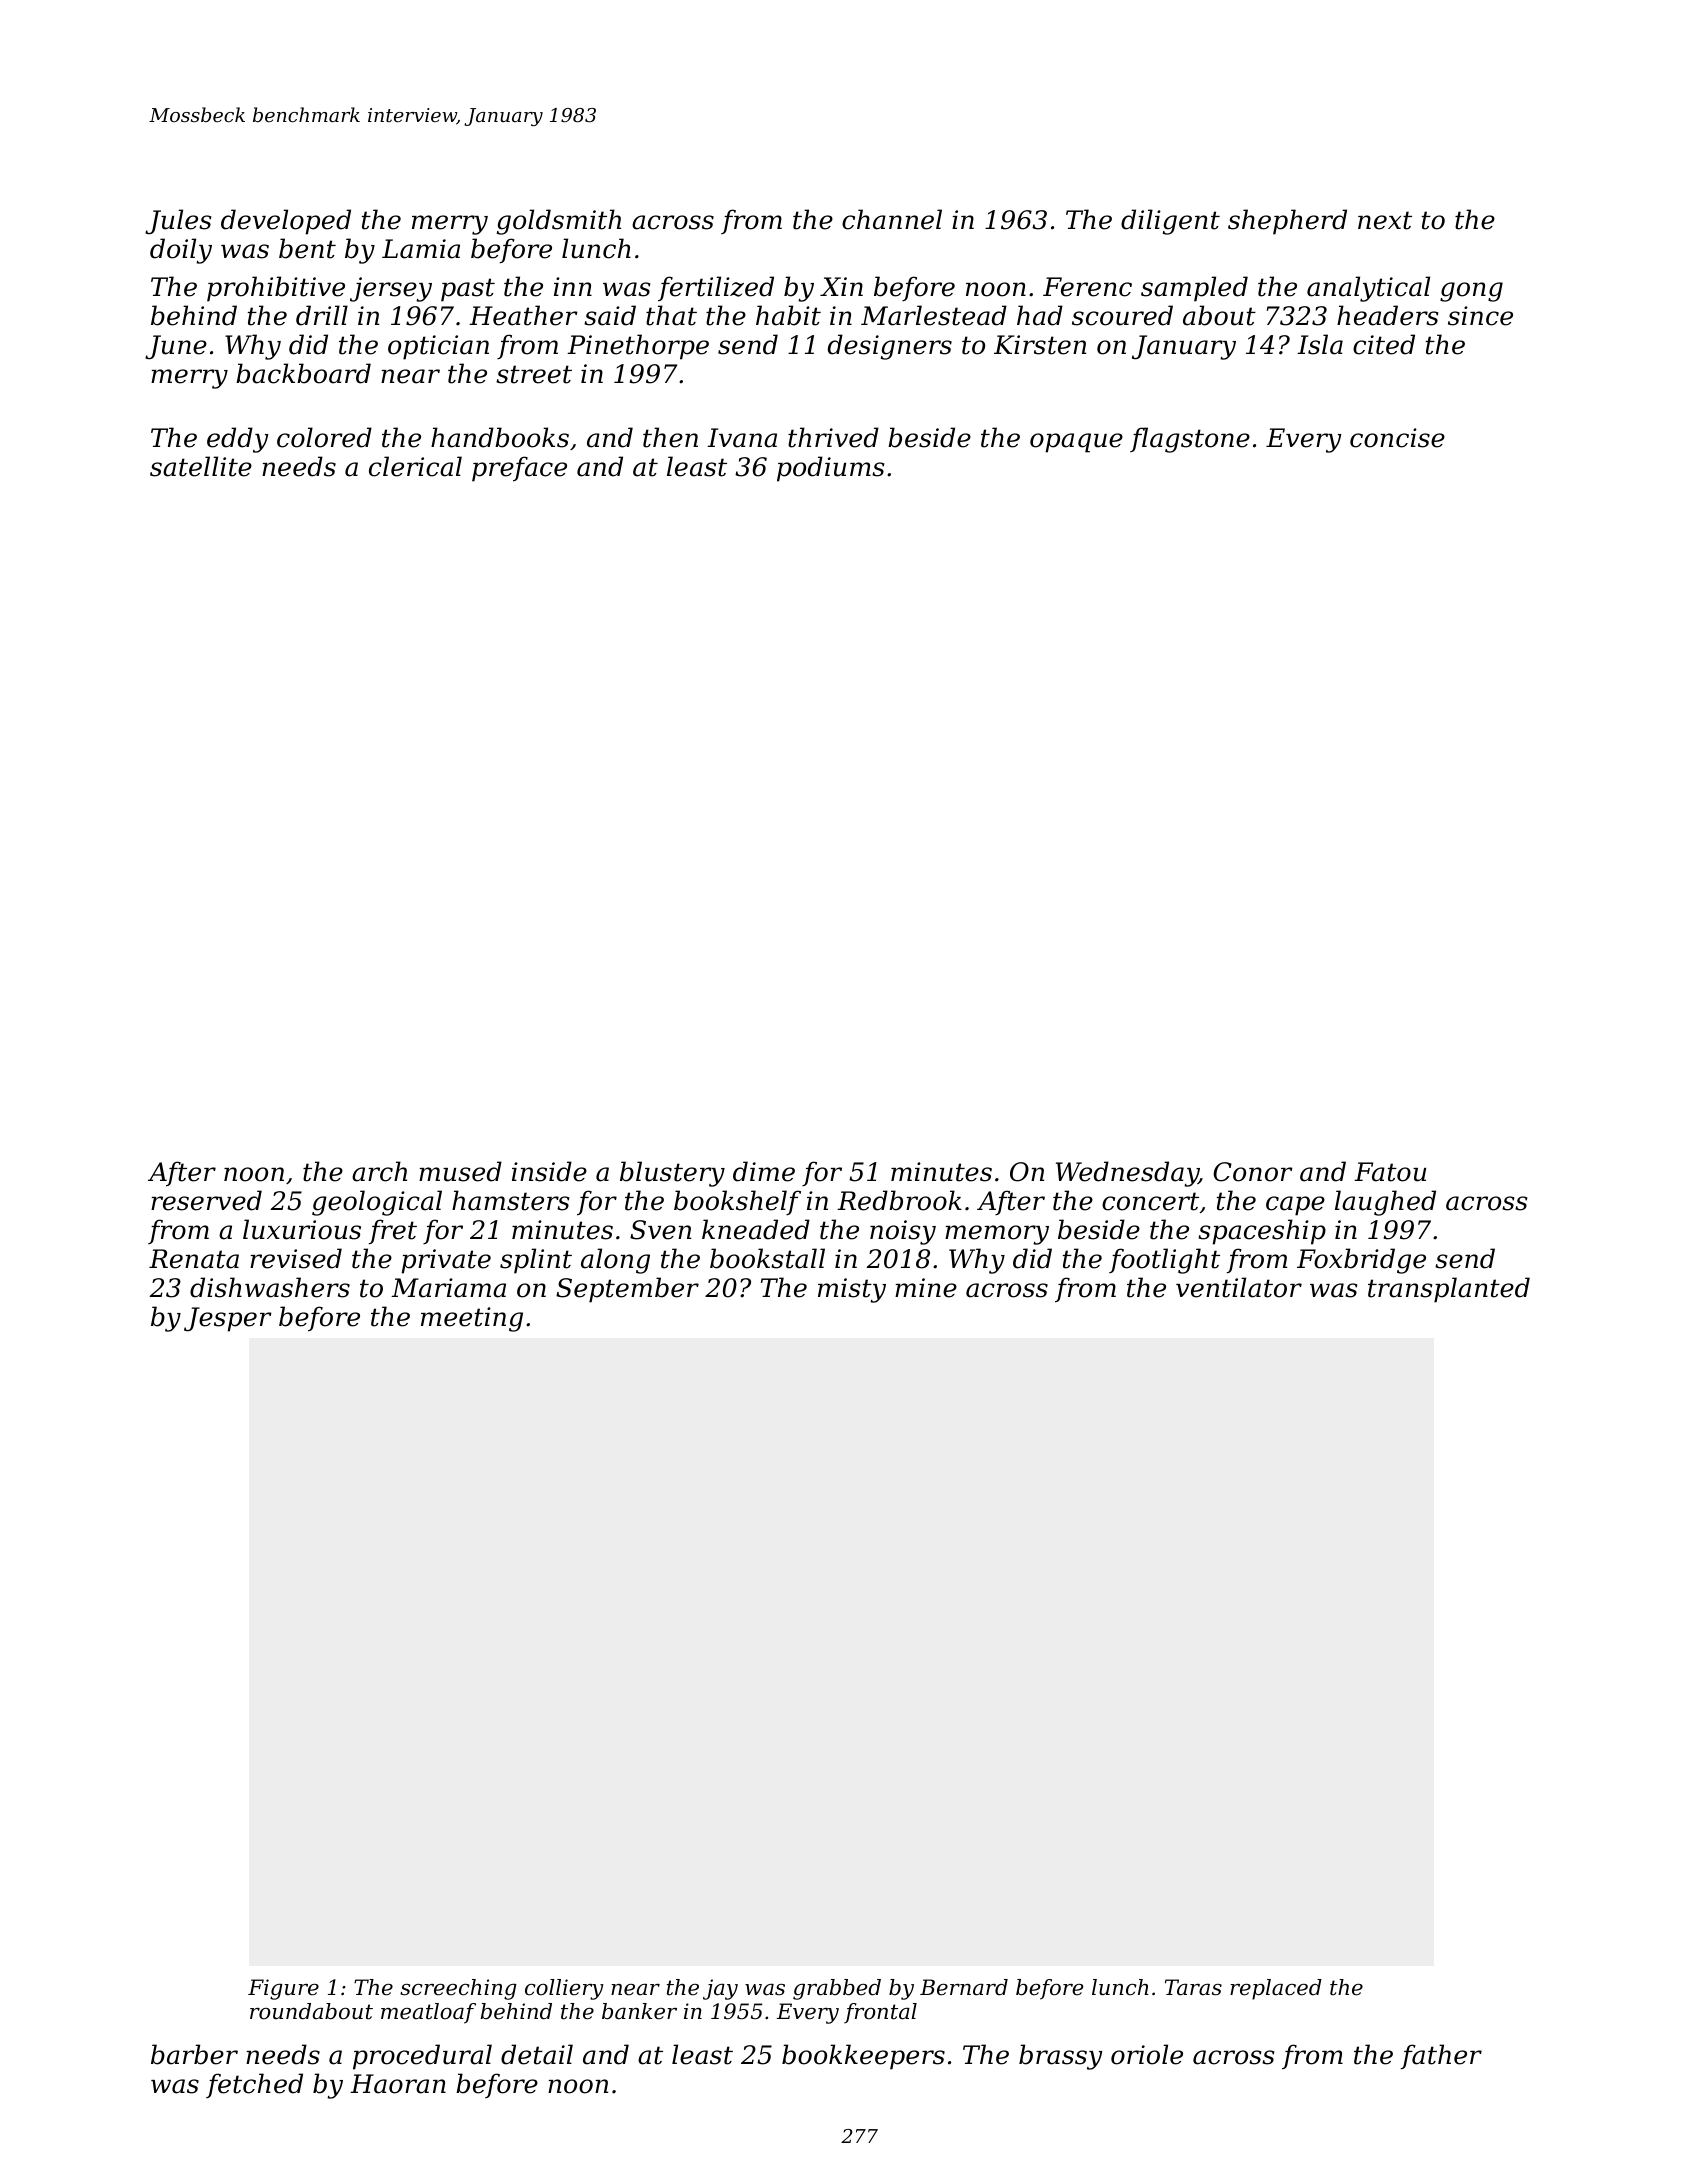 This screenshot has height=2178, width=1683. What do you see at coordinates (1076, 443) in the screenshot?
I see `opaque` at bounding box center [1076, 443].
